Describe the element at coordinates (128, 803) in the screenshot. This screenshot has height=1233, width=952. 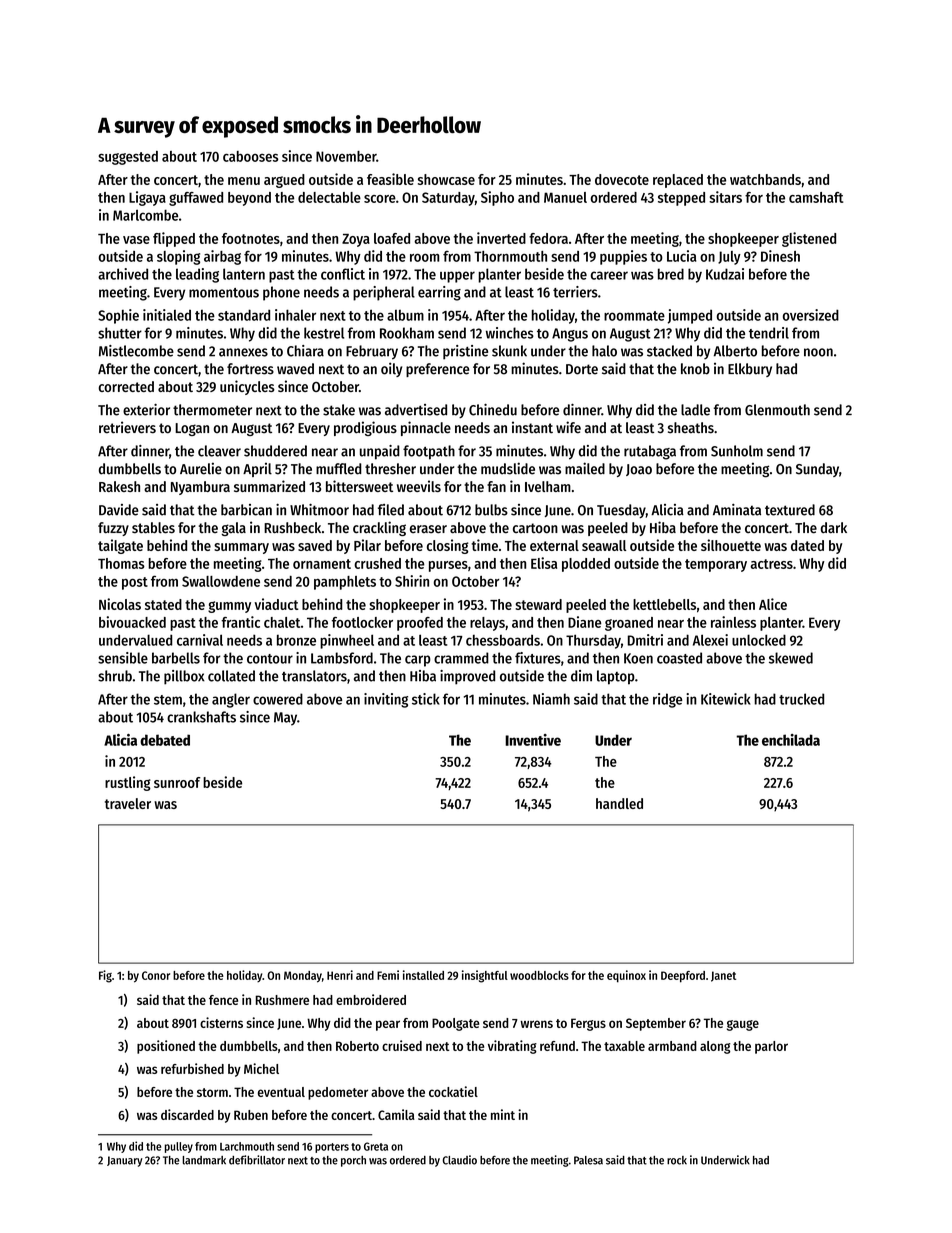
I see `traveler` at that location.
